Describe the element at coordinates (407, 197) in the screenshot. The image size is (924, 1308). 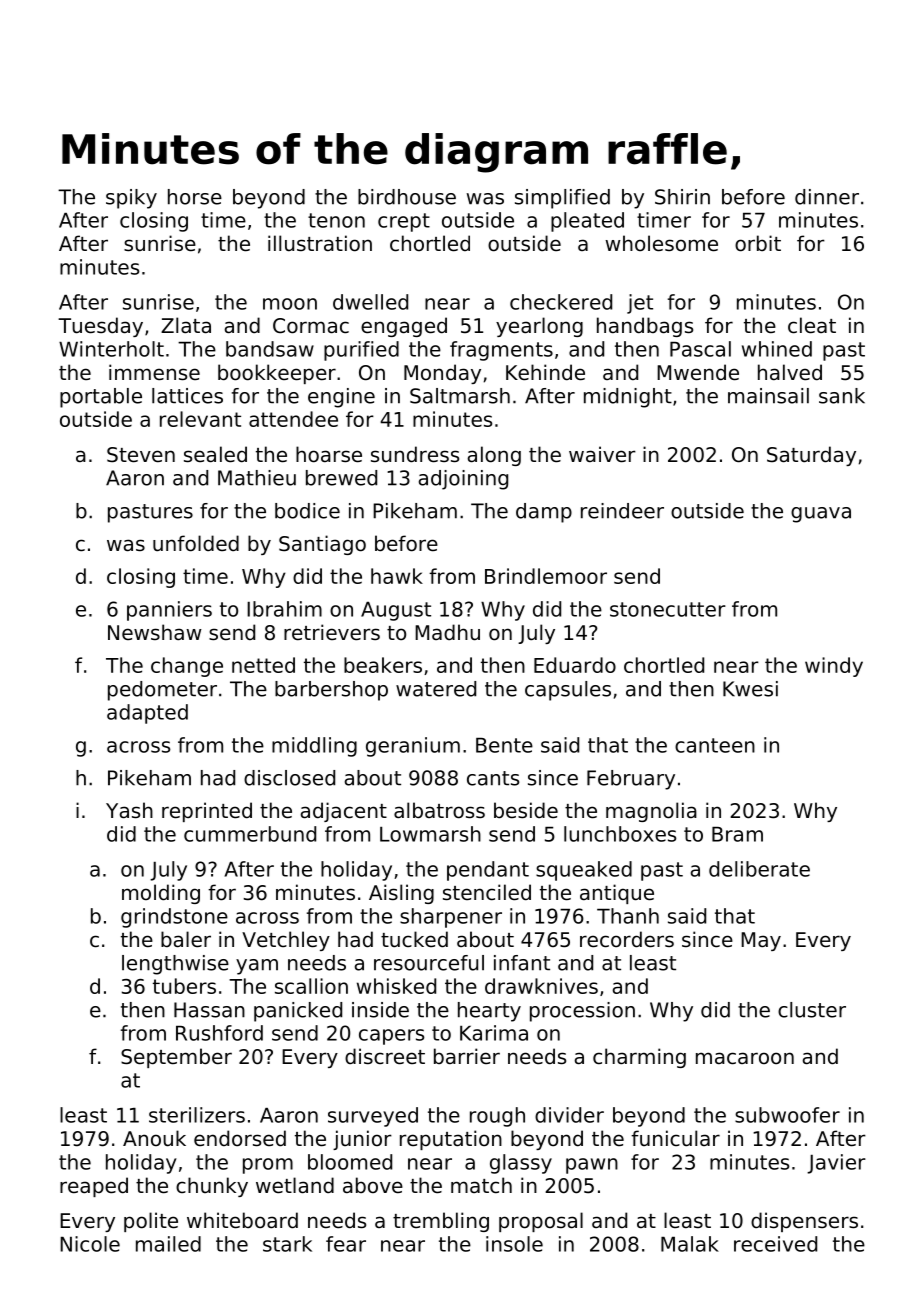
I see `birdhouse` at that location.
